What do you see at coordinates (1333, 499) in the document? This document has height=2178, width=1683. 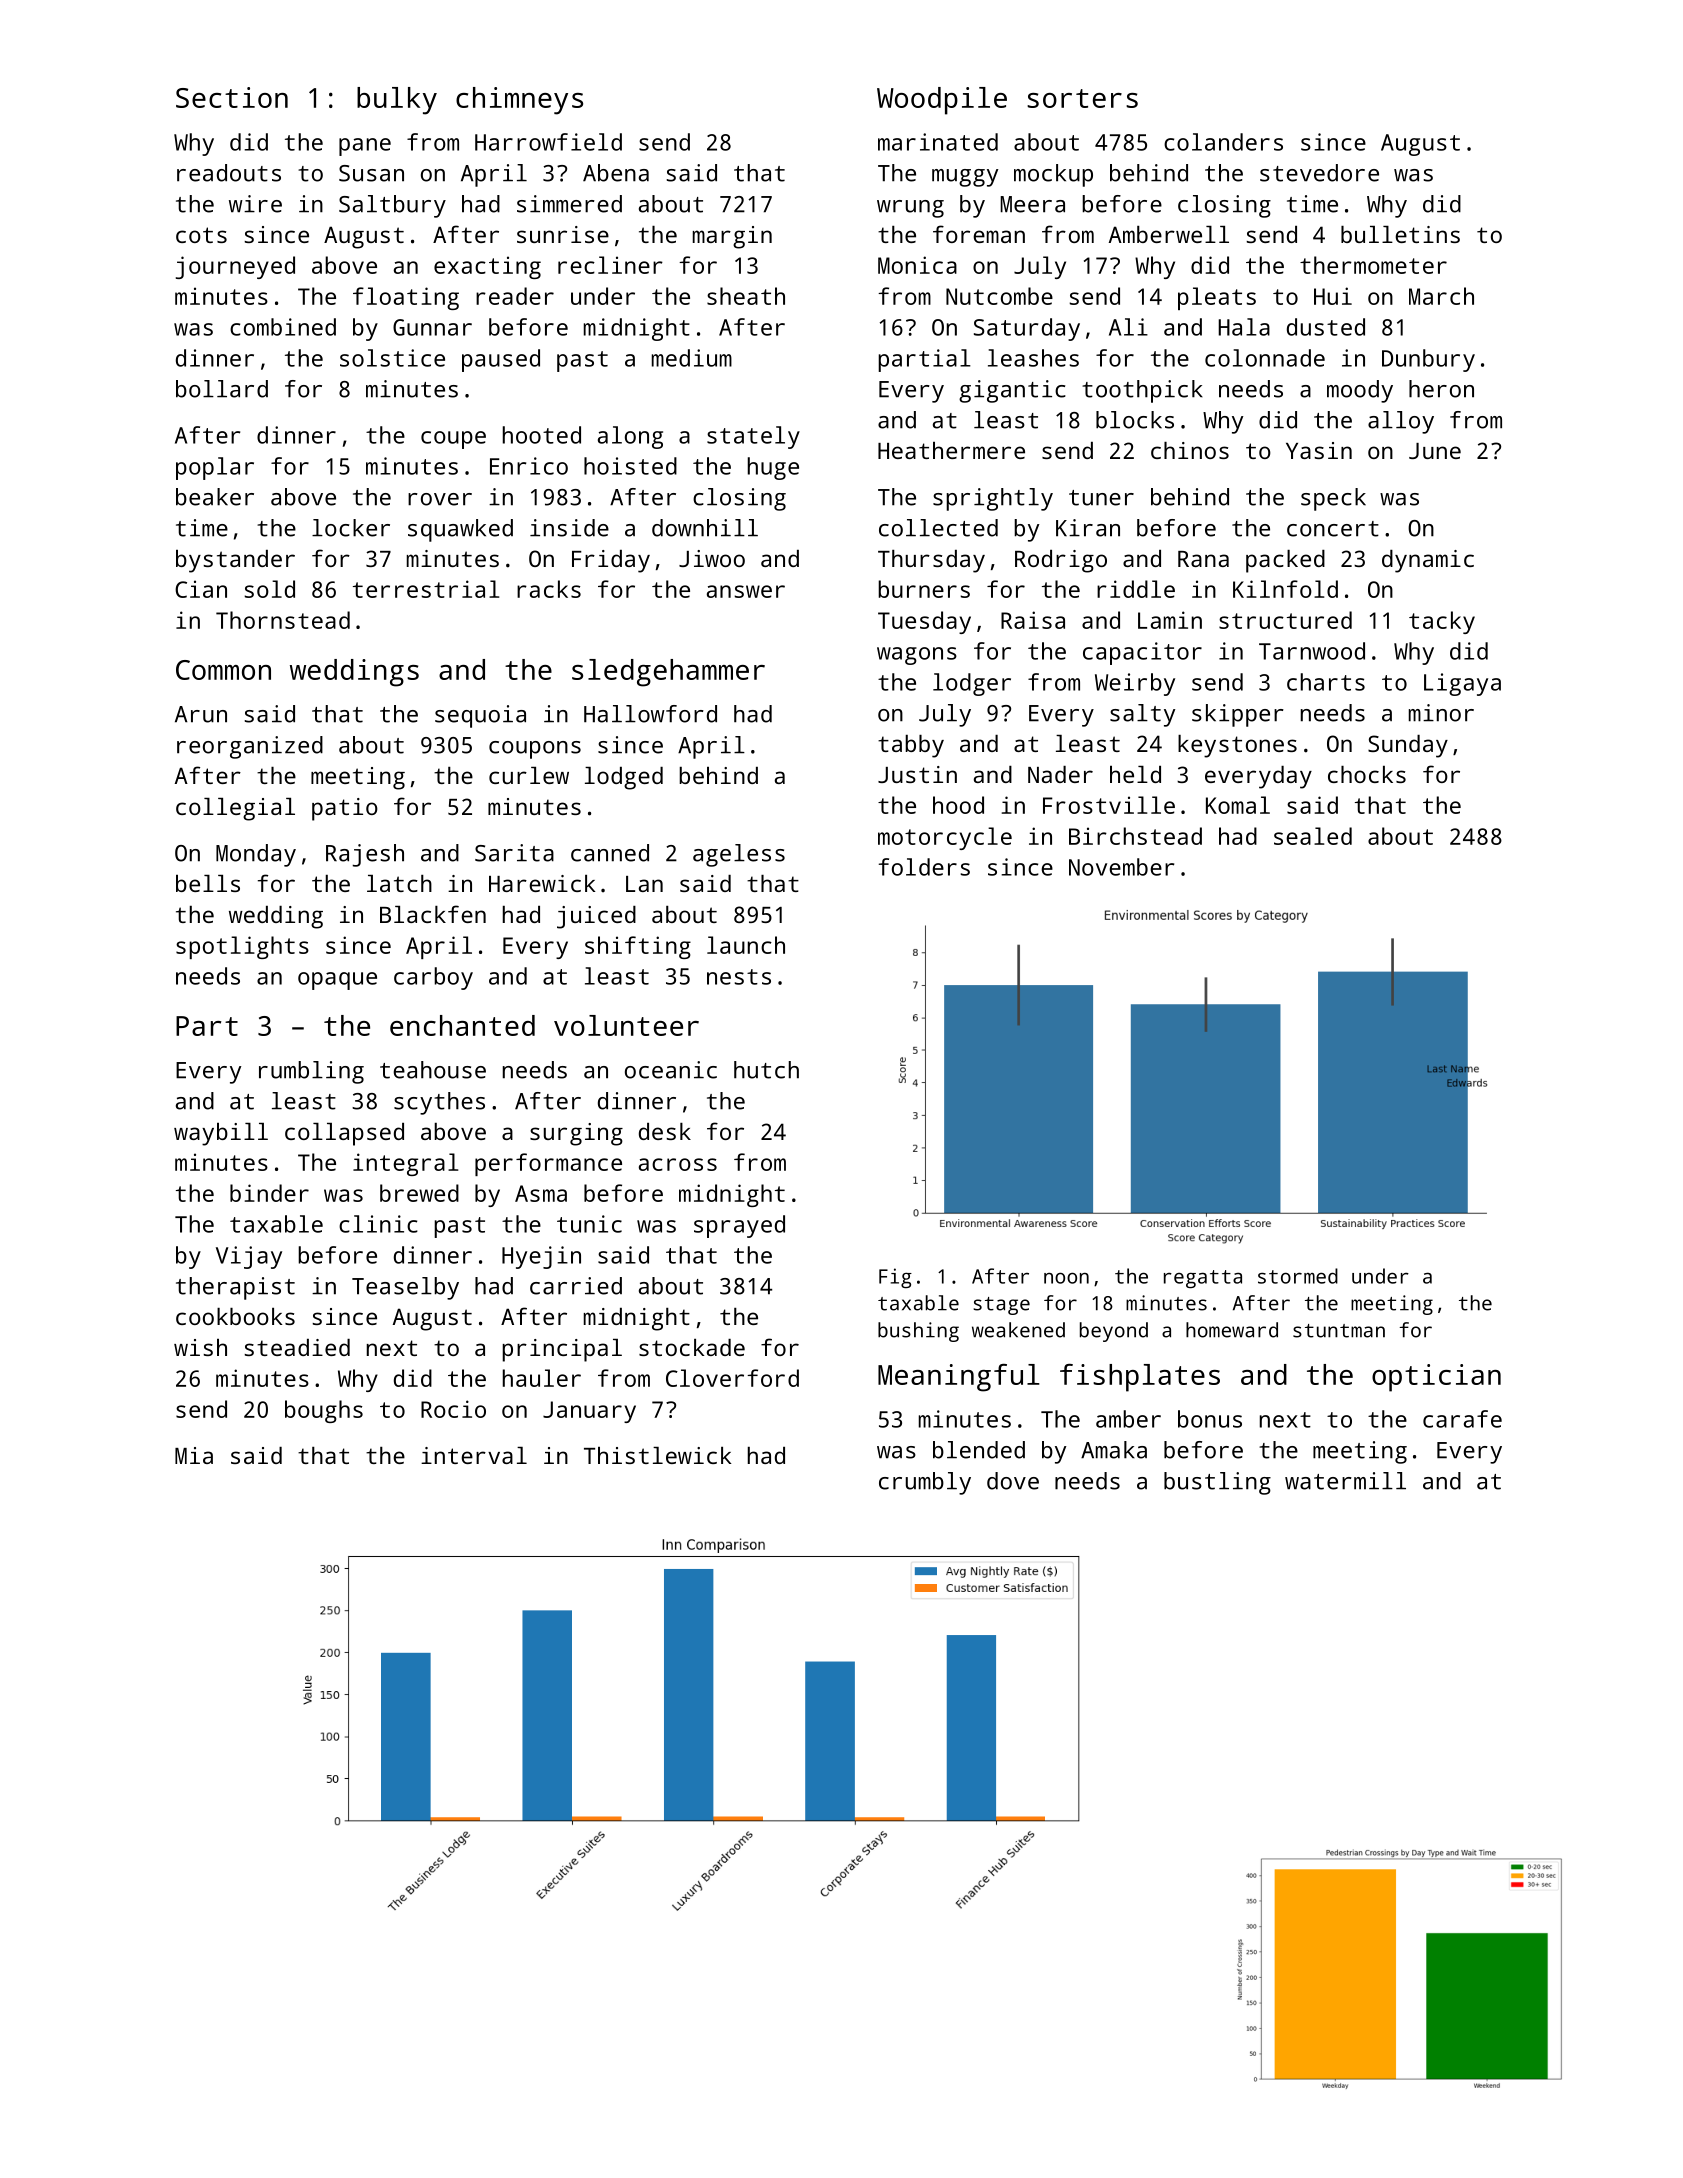 I see `speck` at bounding box center [1333, 499].
